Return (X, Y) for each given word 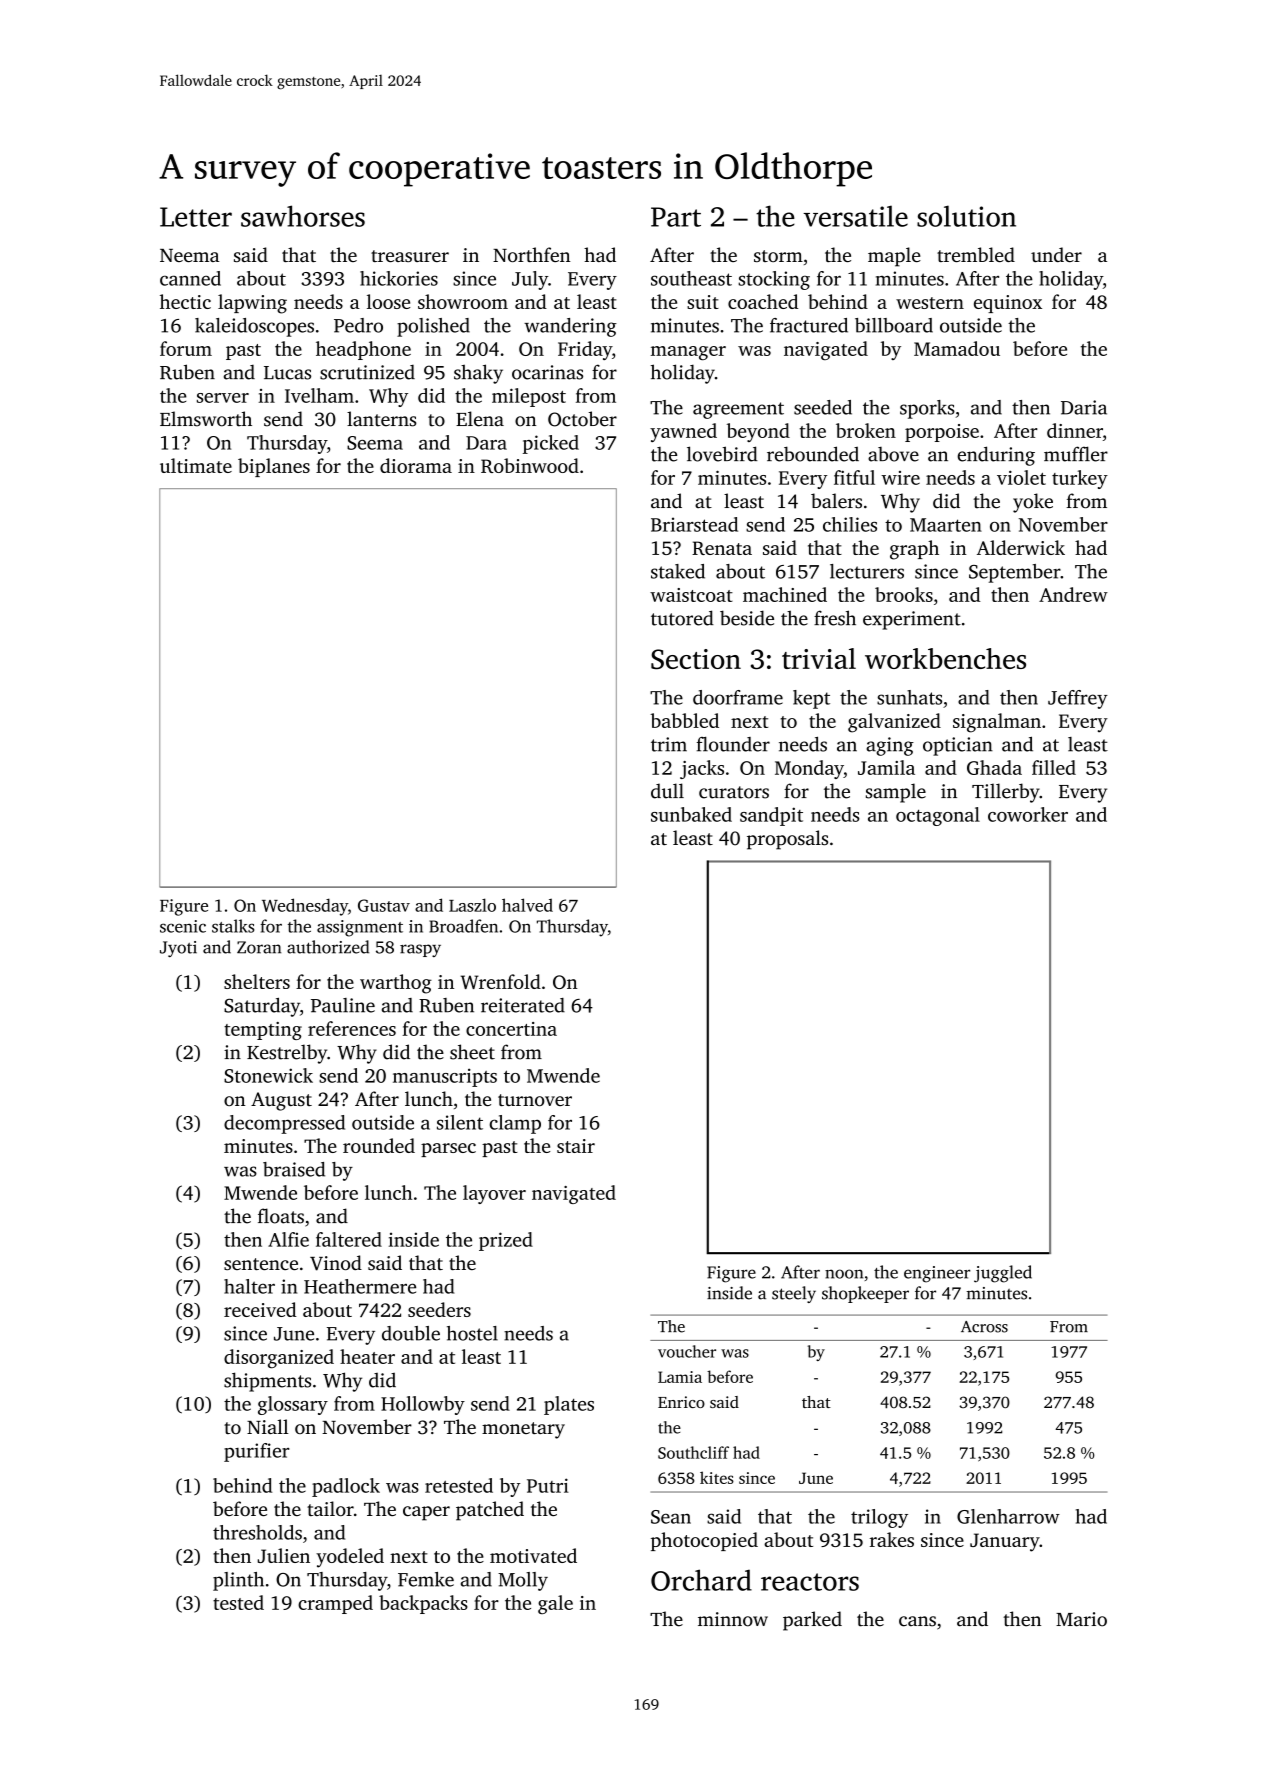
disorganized (279, 1358)
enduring (996, 456)
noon (844, 1274)
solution (966, 216)
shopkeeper (865, 1294)
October (582, 419)
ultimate (196, 465)
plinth (238, 1581)
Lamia (680, 1377)
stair (576, 1146)
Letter (196, 217)
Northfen (532, 254)
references (352, 1028)
